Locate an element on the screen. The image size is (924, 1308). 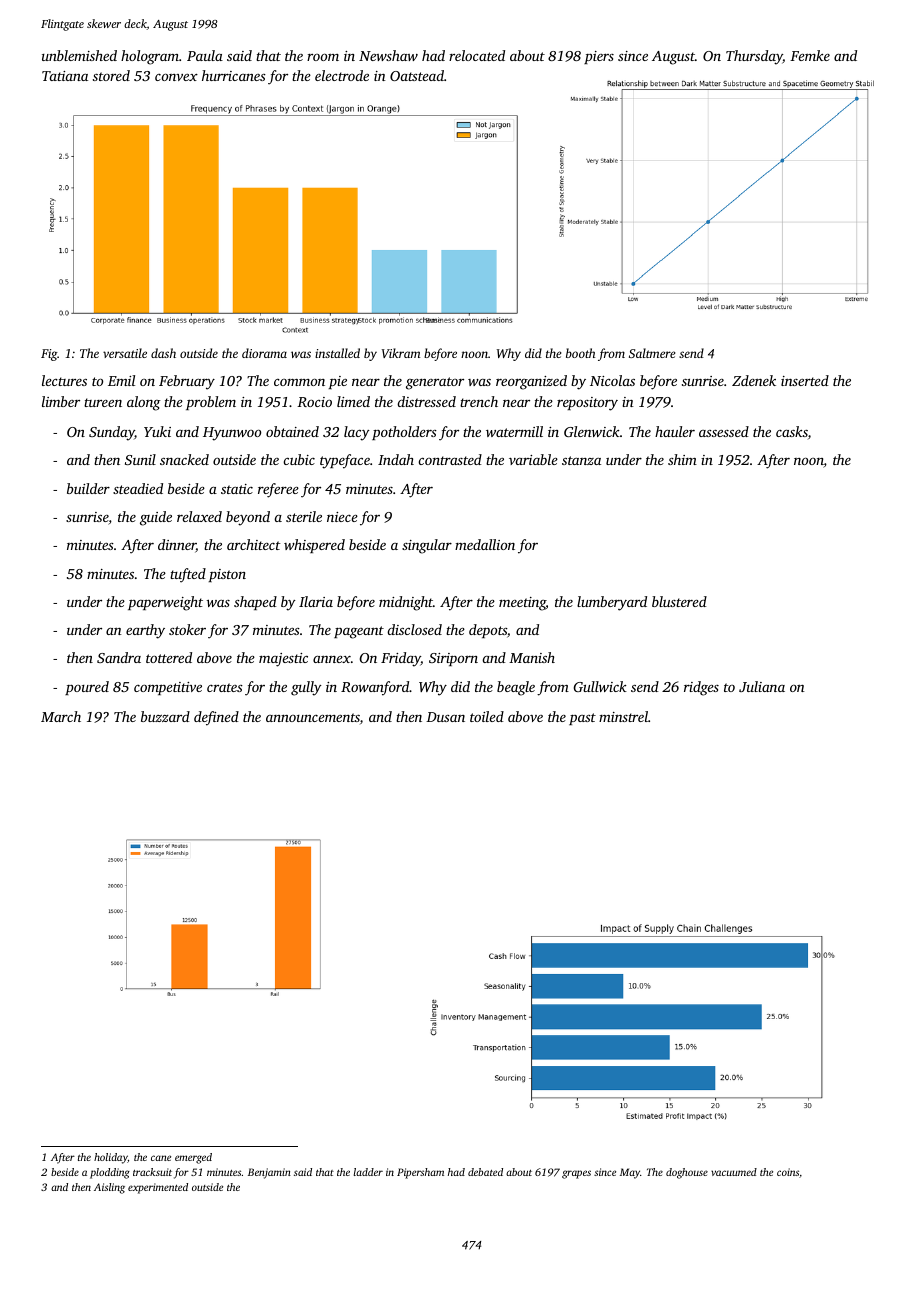
piers is located at coordinates (599, 57).
